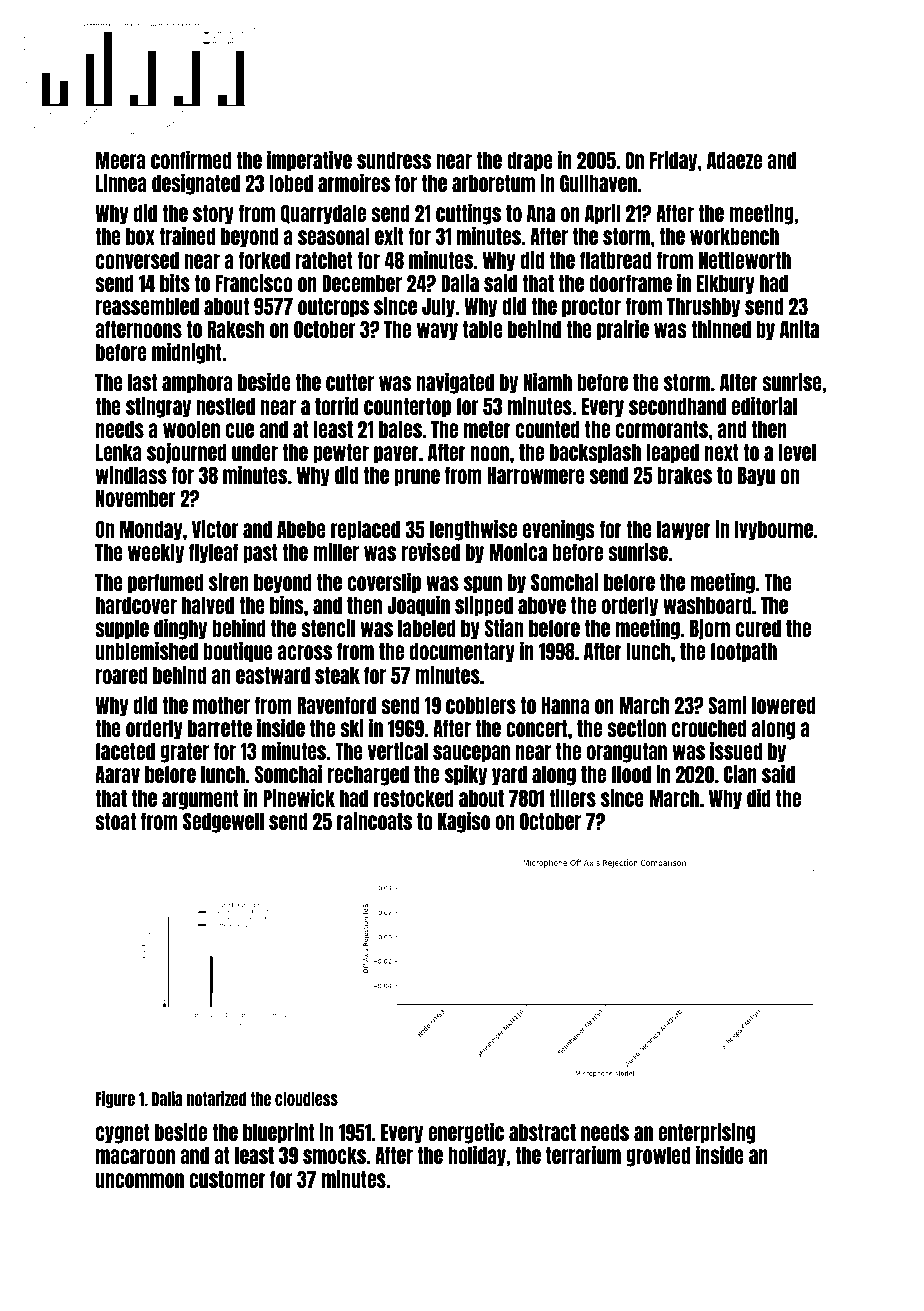 This document has width=924, height=1311. Describe the element at coordinates (710, 629) in the document. I see `Bjorn` at that location.
